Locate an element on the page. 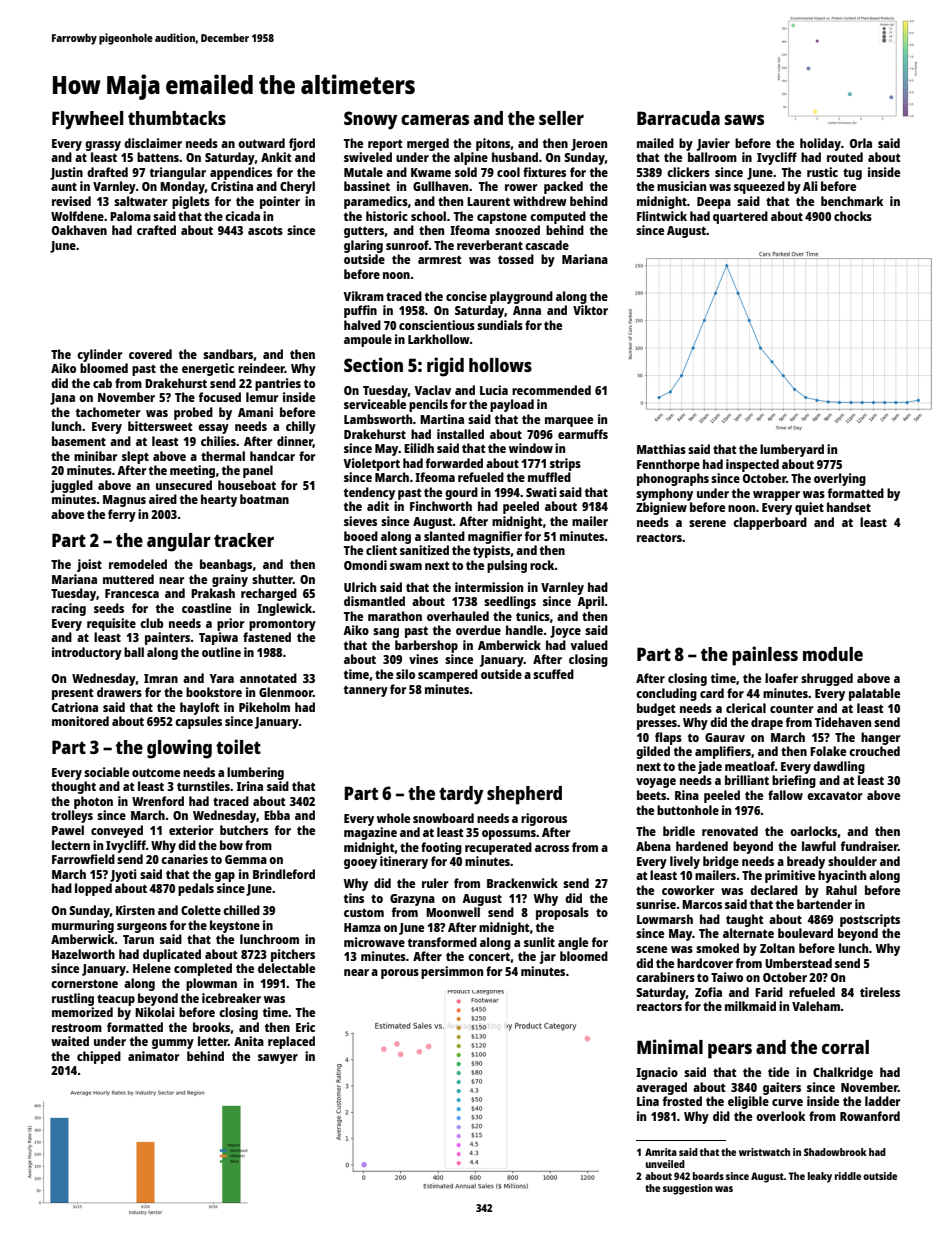 This document has height=1233, width=952. porous is located at coordinates (400, 974).
